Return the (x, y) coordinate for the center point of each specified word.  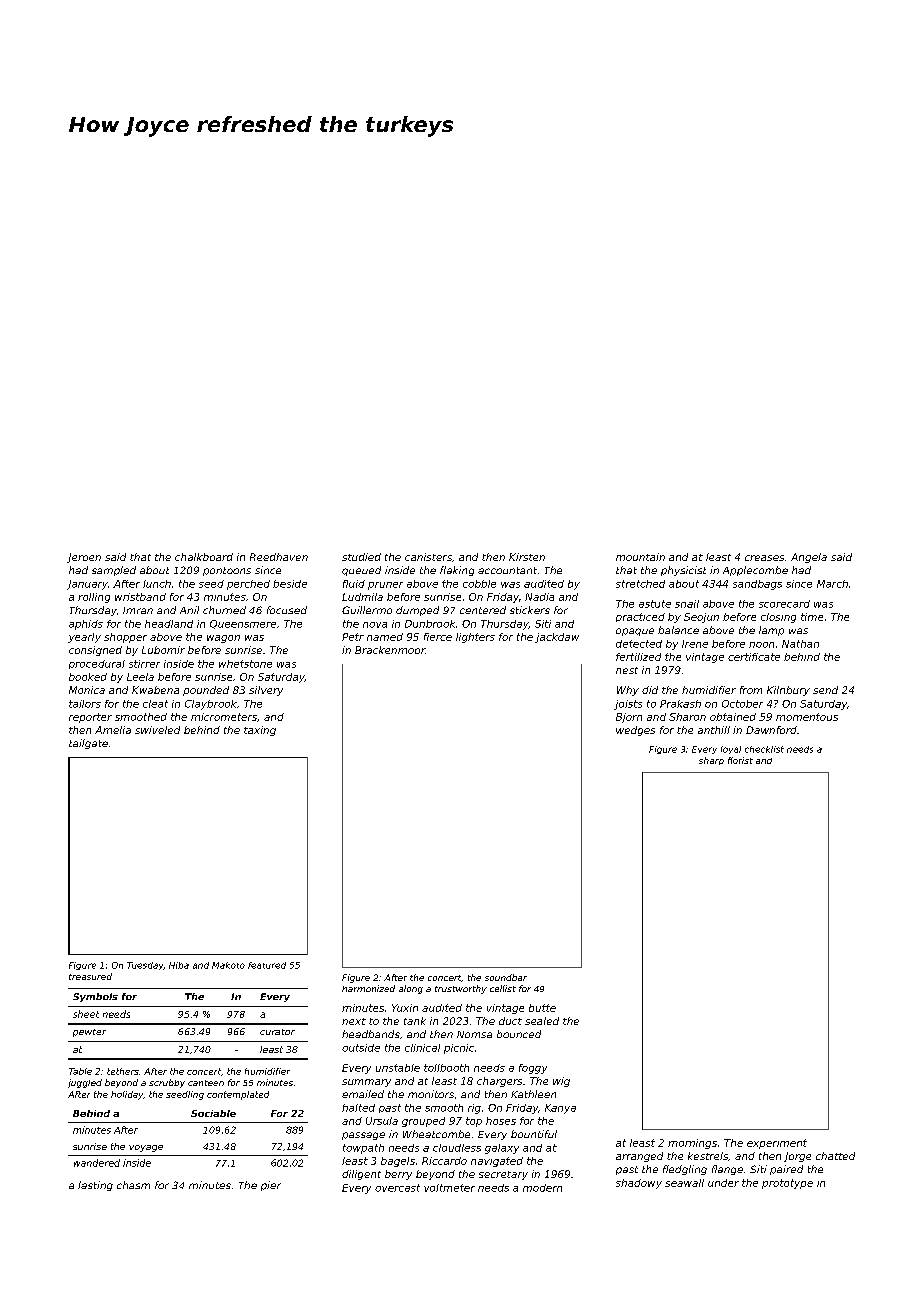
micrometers (224, 717)
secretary (503, 1175)
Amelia (113, 730)
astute (655, 604)
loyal (731, 750)
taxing (260, 731)
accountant (507, 570)
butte (542, 1008)
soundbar (506, 977)
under (723, 1183)
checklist (764, 749)
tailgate (88, 744)
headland (169, 624)
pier (271, 1186)
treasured (90, 976)
